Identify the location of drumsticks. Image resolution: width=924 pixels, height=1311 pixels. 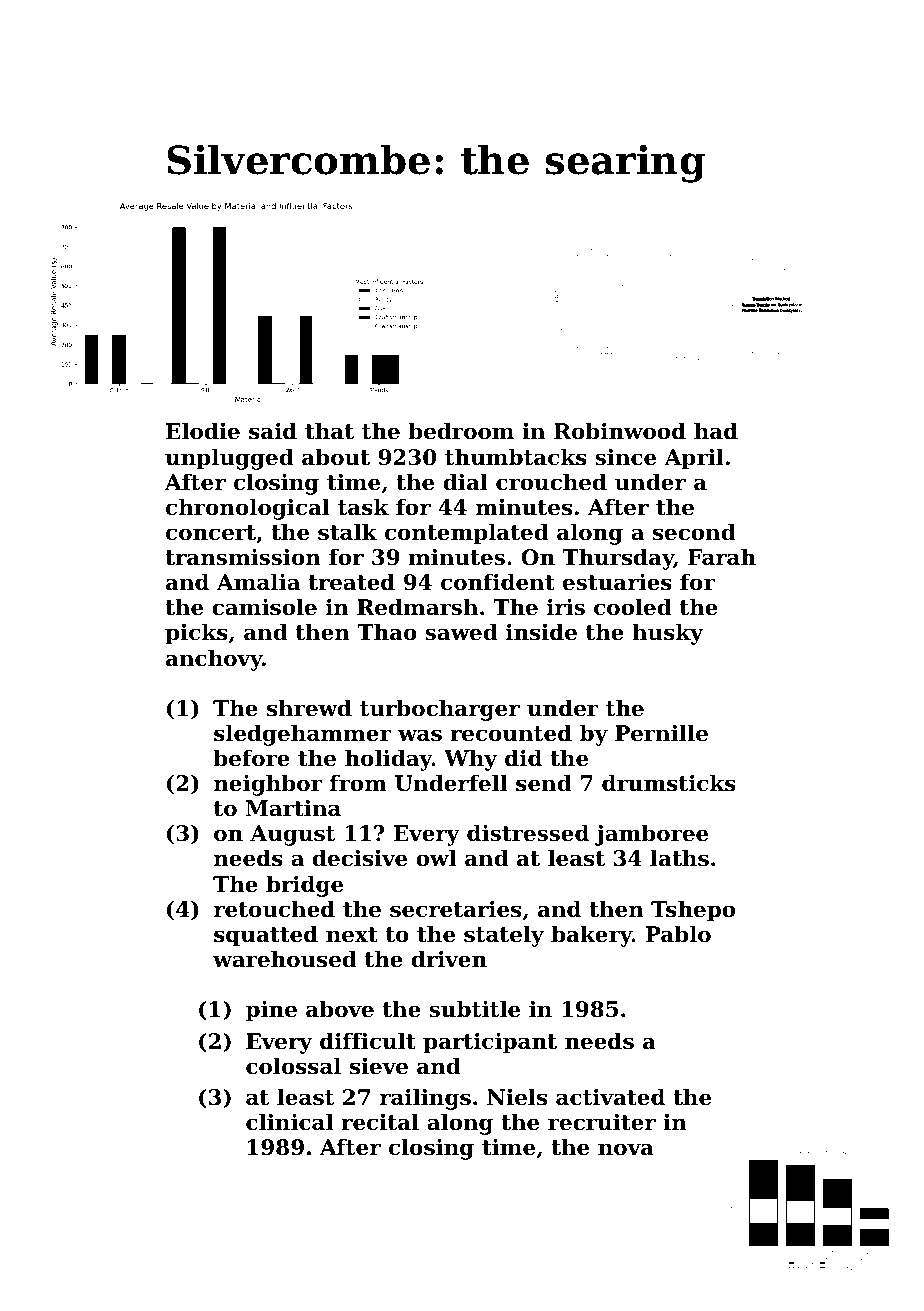
(669, 783).
